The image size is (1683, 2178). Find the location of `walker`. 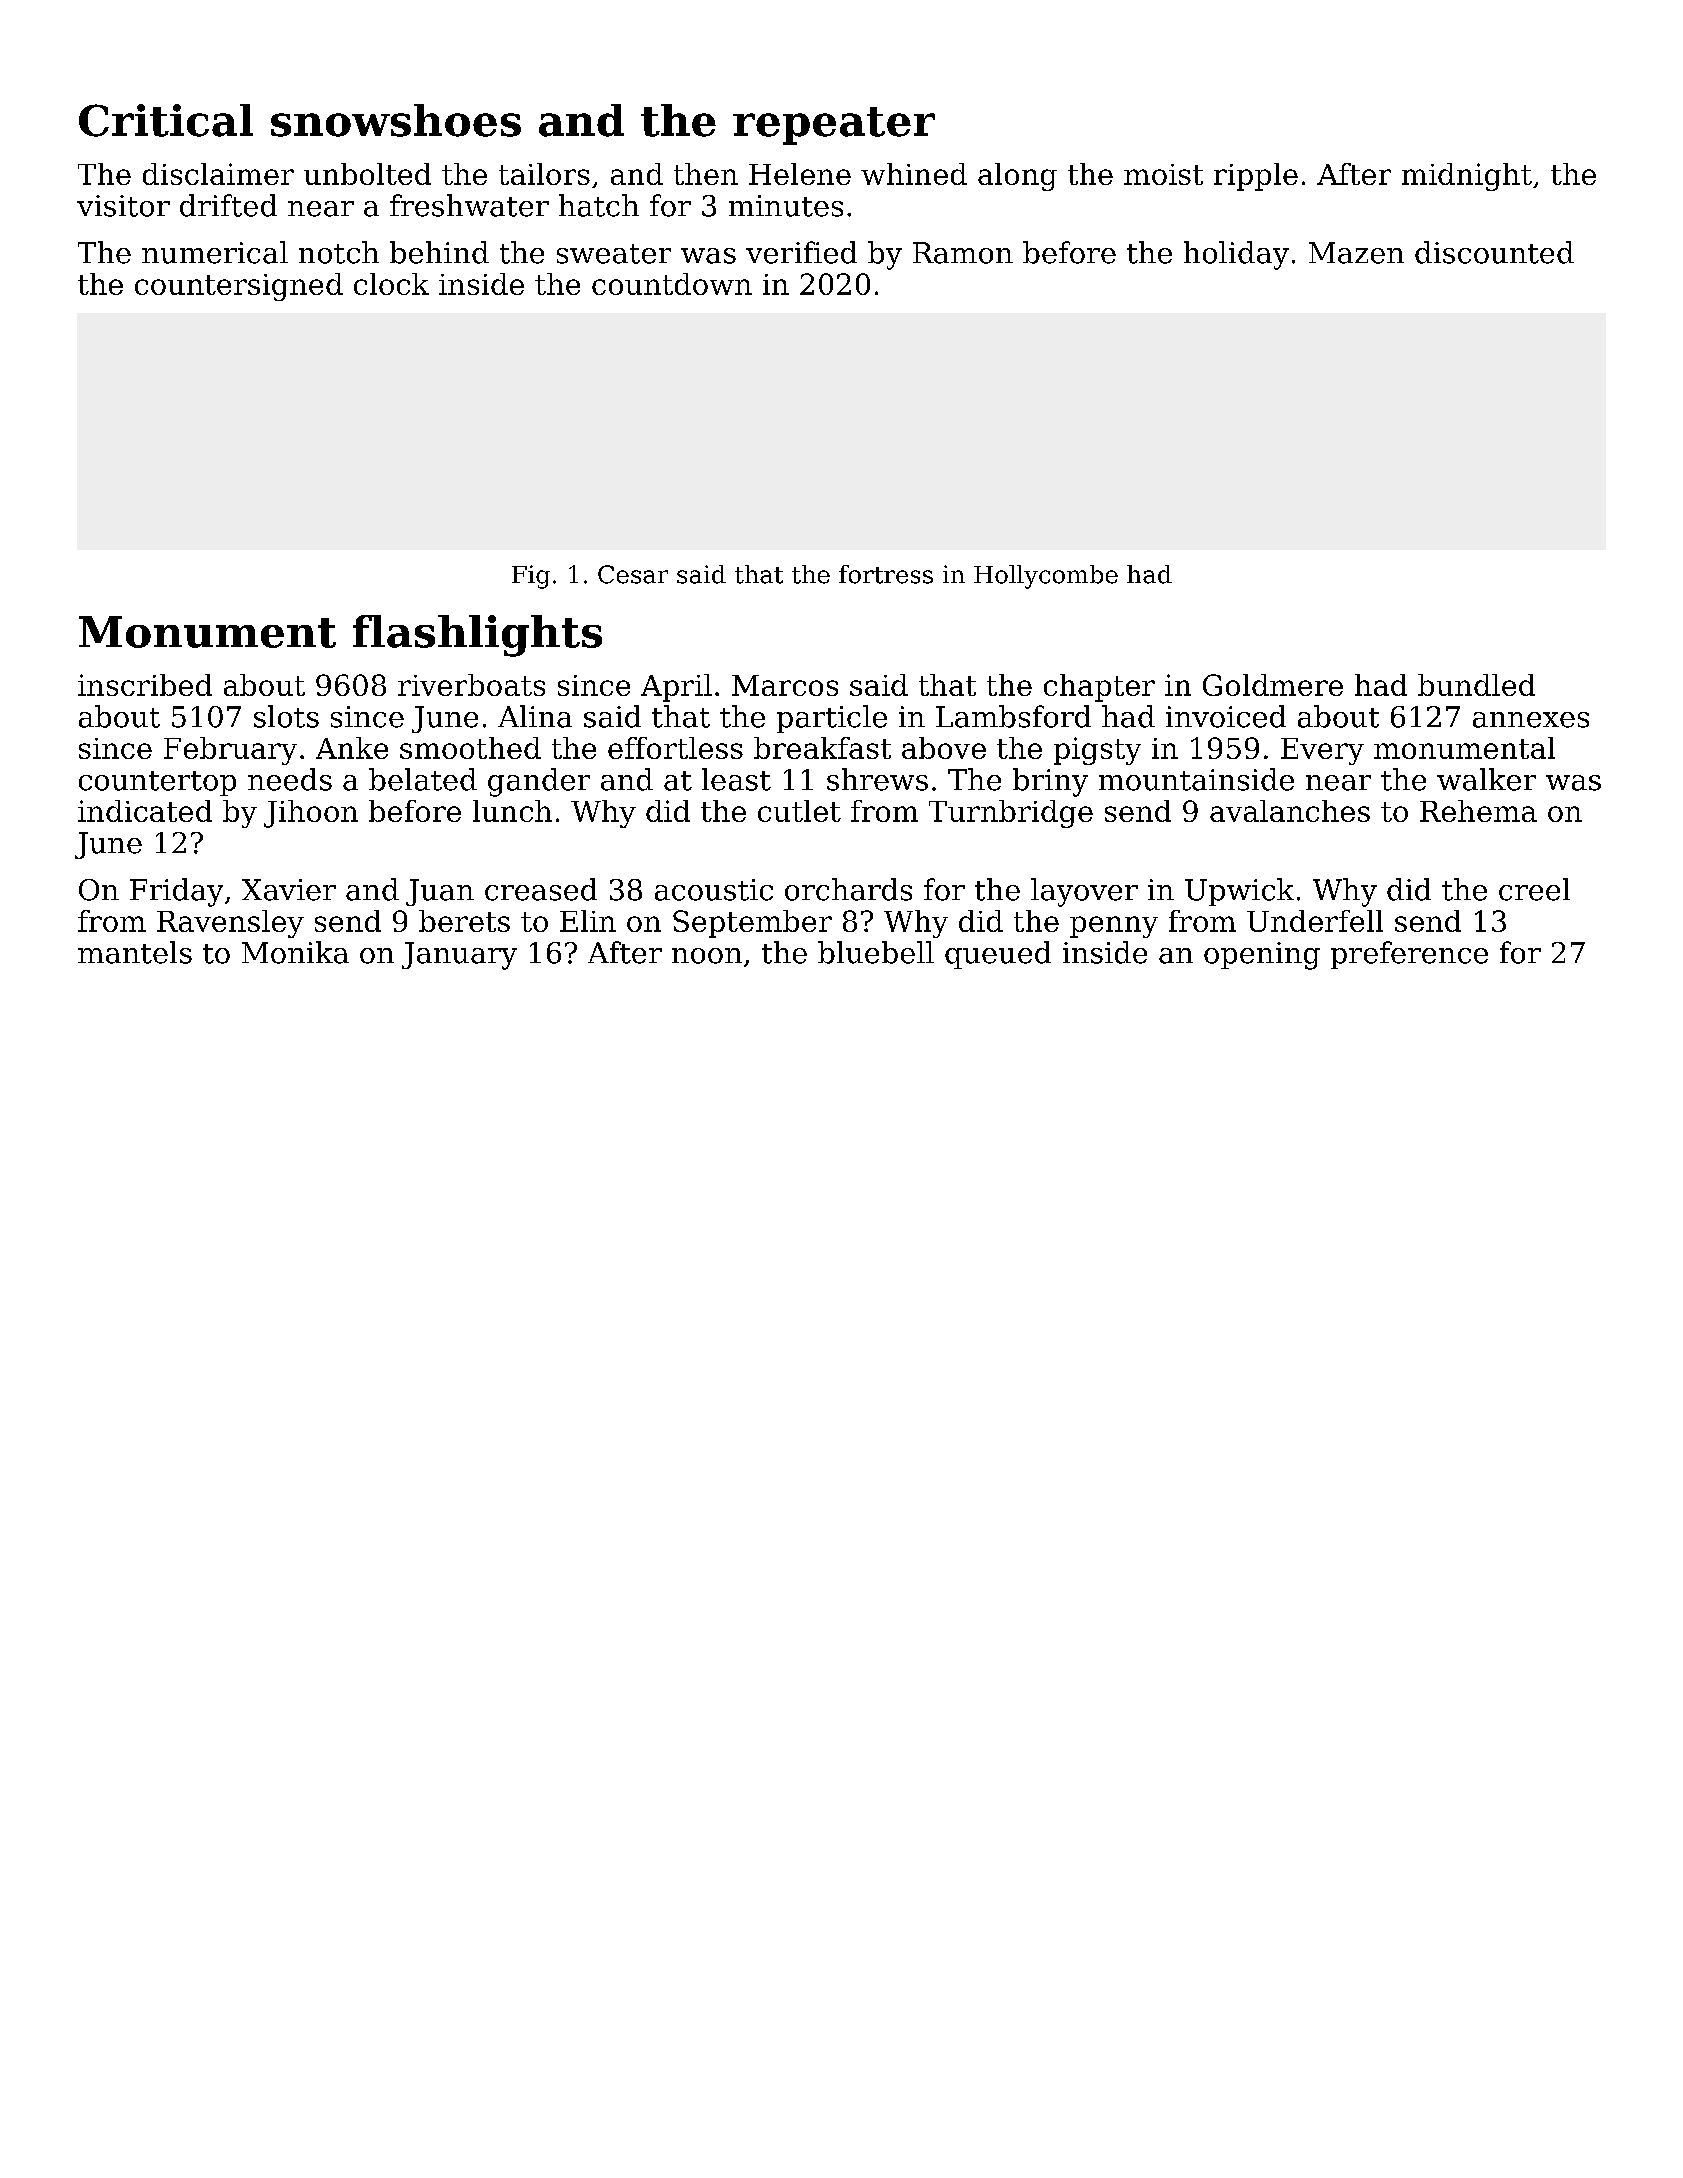

walker is located at coordinates (1486, 779).
